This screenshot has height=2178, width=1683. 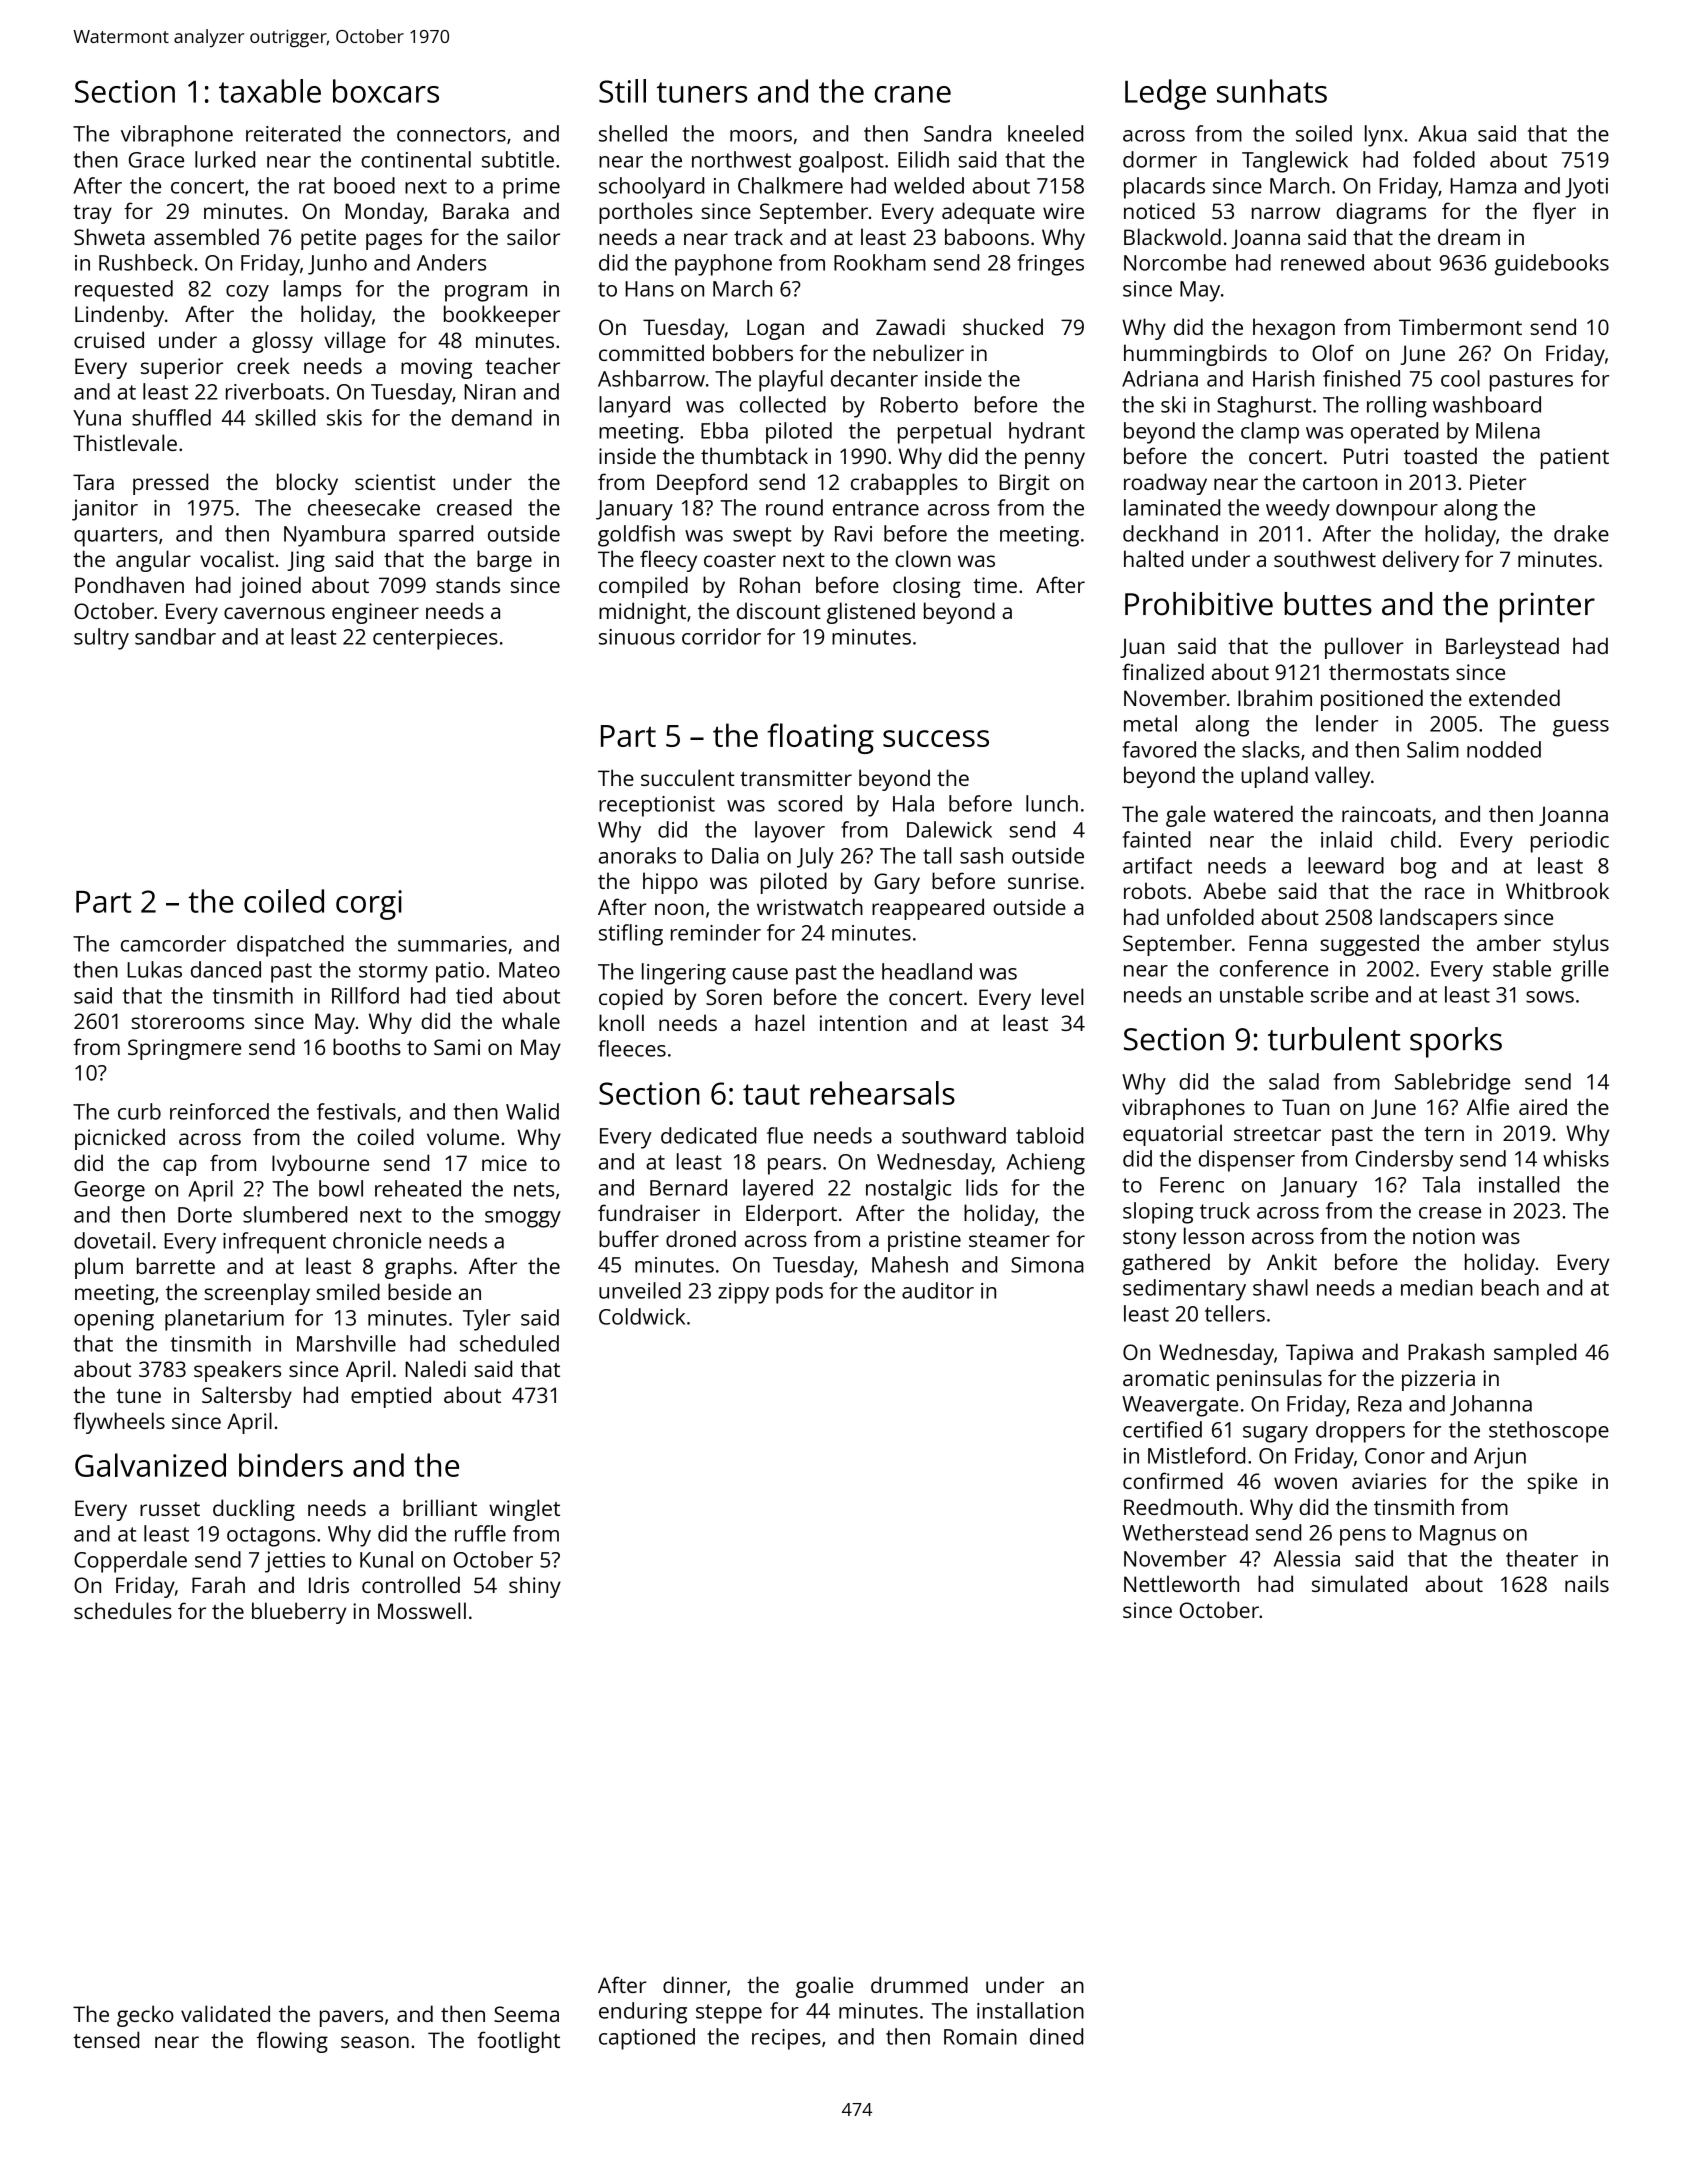 I want to click on volume, so click(x=463, y=1136).
